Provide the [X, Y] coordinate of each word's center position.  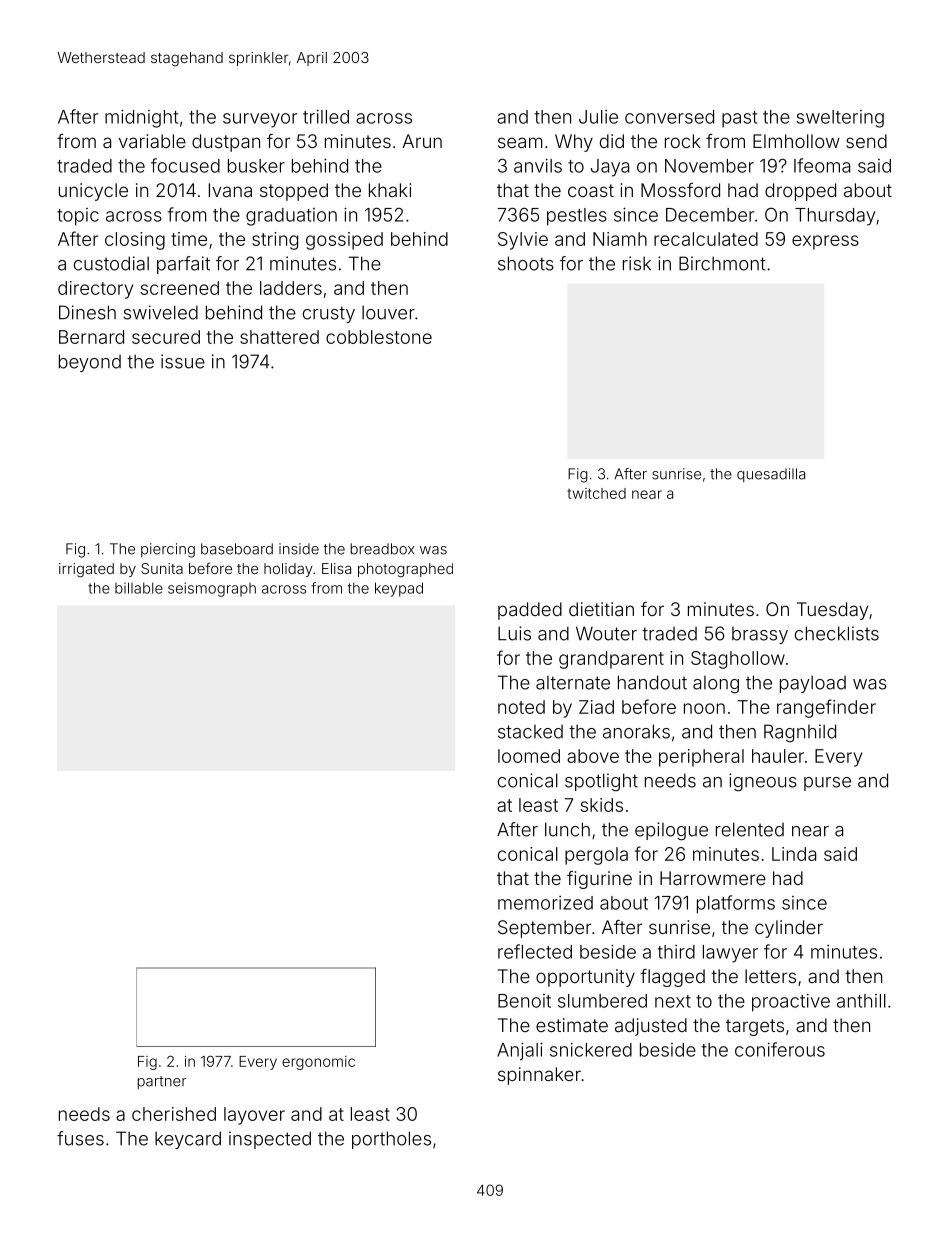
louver [388, 312]
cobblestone [379, 337]
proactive [791, 1003]
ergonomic [318, 1063]
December [710, 215]
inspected [270, 1140]
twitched [596, 493]
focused [185, 165]
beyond [90, 363]
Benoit [524, 1001]
